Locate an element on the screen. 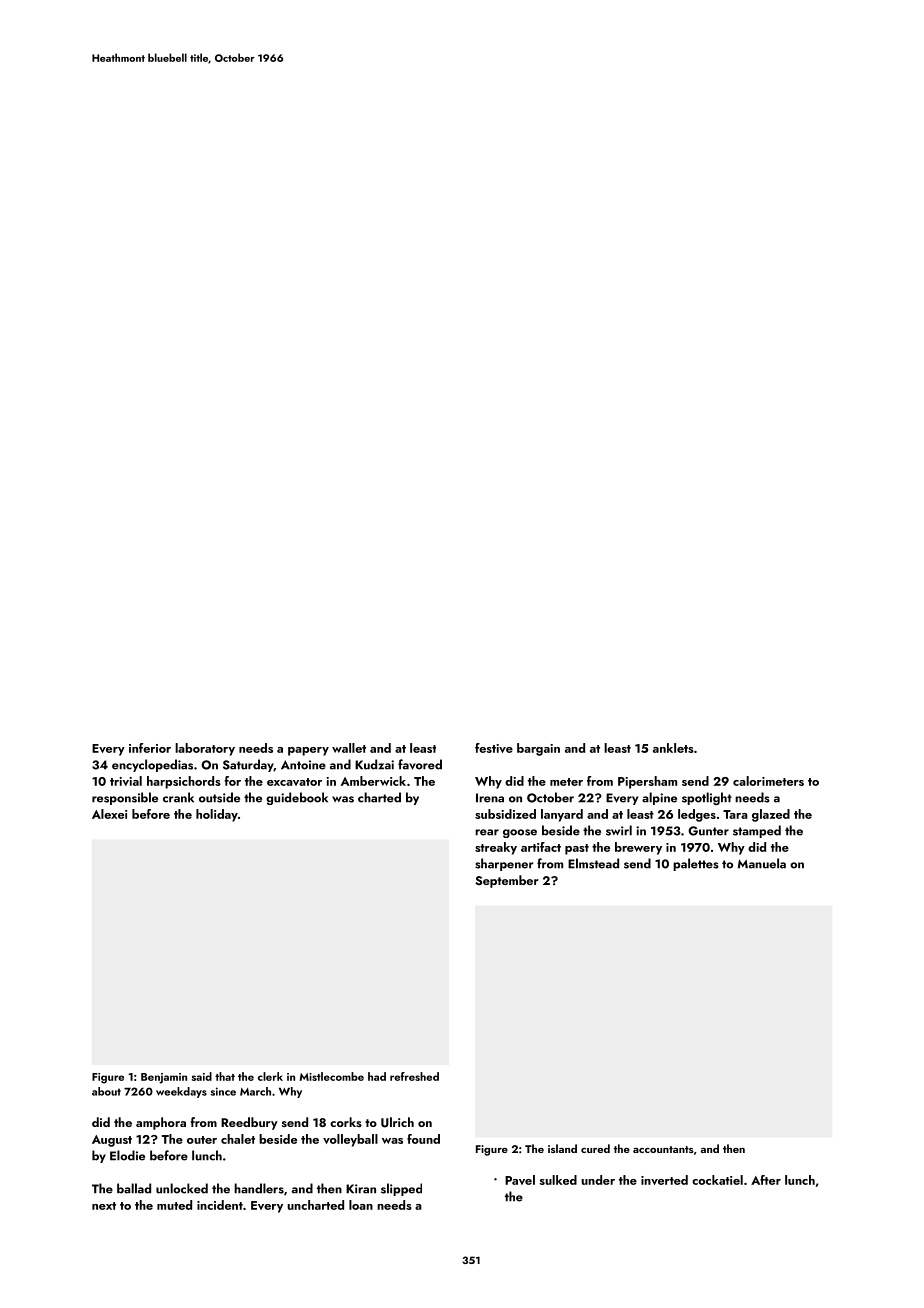 The width and height of the screenshot is (924, 1308). Irena is located at coordinates (490, 798).
